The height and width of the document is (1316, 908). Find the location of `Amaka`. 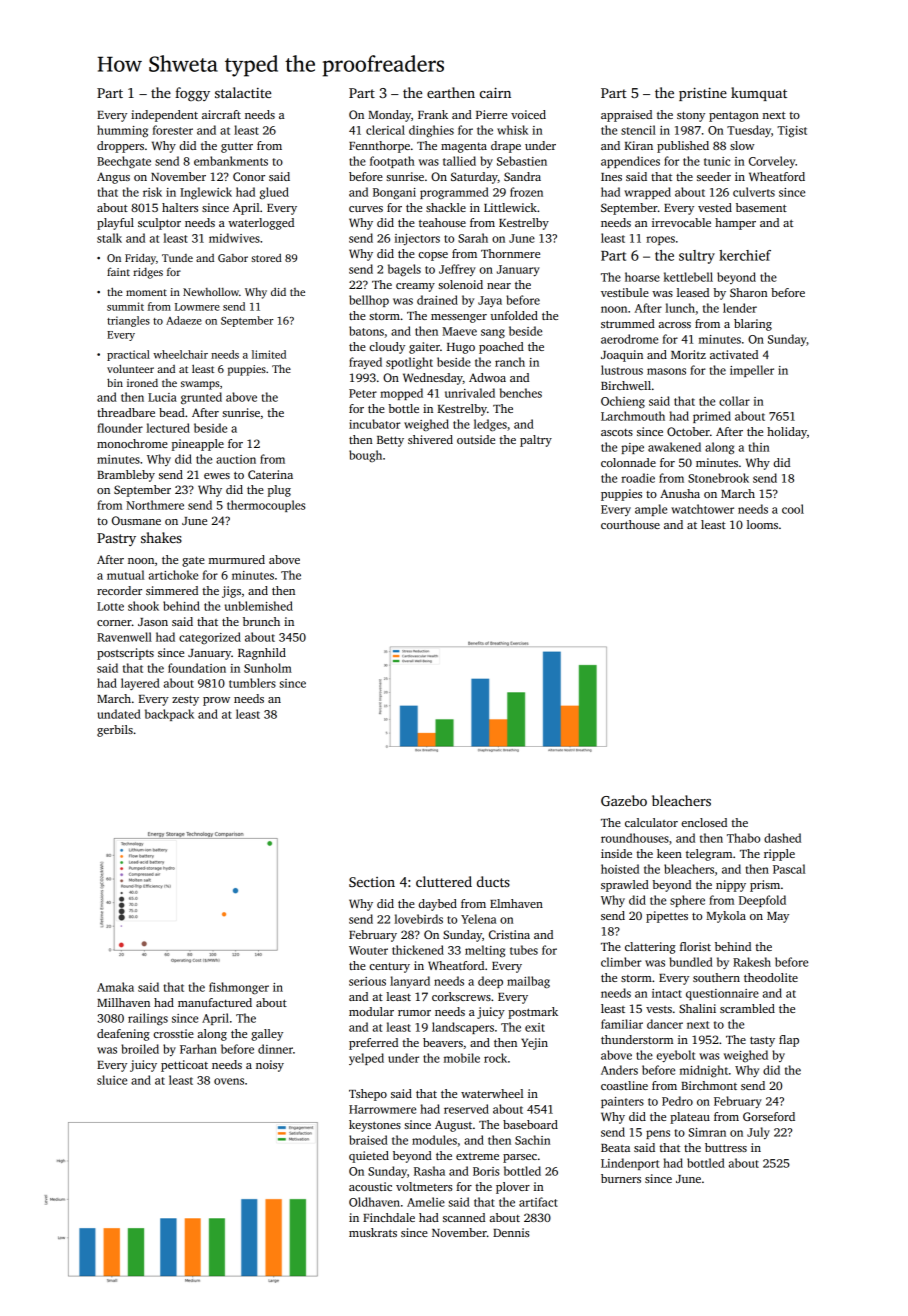

Amaka is located at coordinates (115, 987).
